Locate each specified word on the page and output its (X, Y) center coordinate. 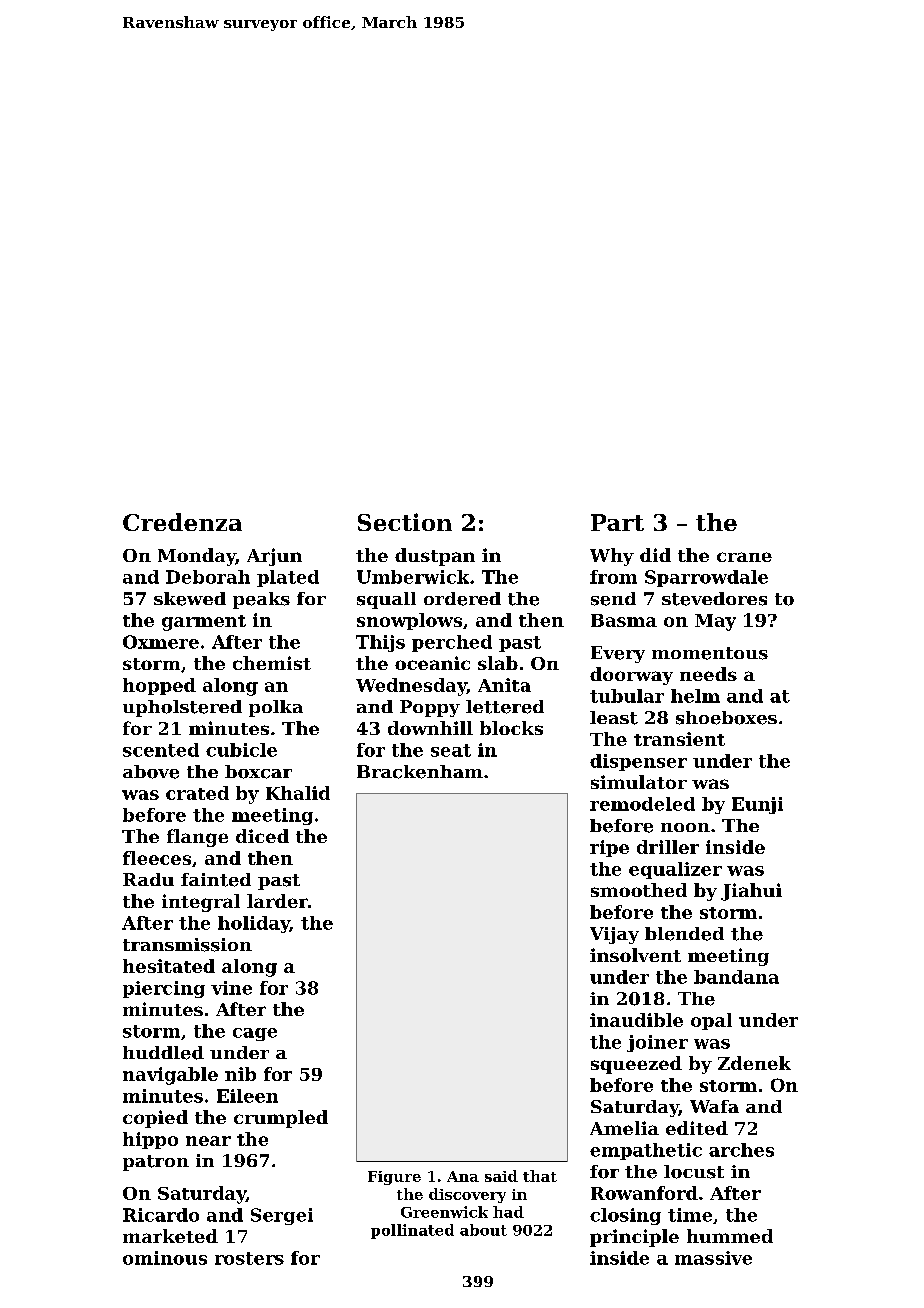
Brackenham (420, 772)
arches (741, 1150)
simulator (639, 782)
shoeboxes (726, 718)
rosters (249, 1258)
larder (277, 901)
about (483, 1230)
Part (617, 522)
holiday (254, 924)
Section (405, 522)
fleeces (157, 858)
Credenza (182, 522)
